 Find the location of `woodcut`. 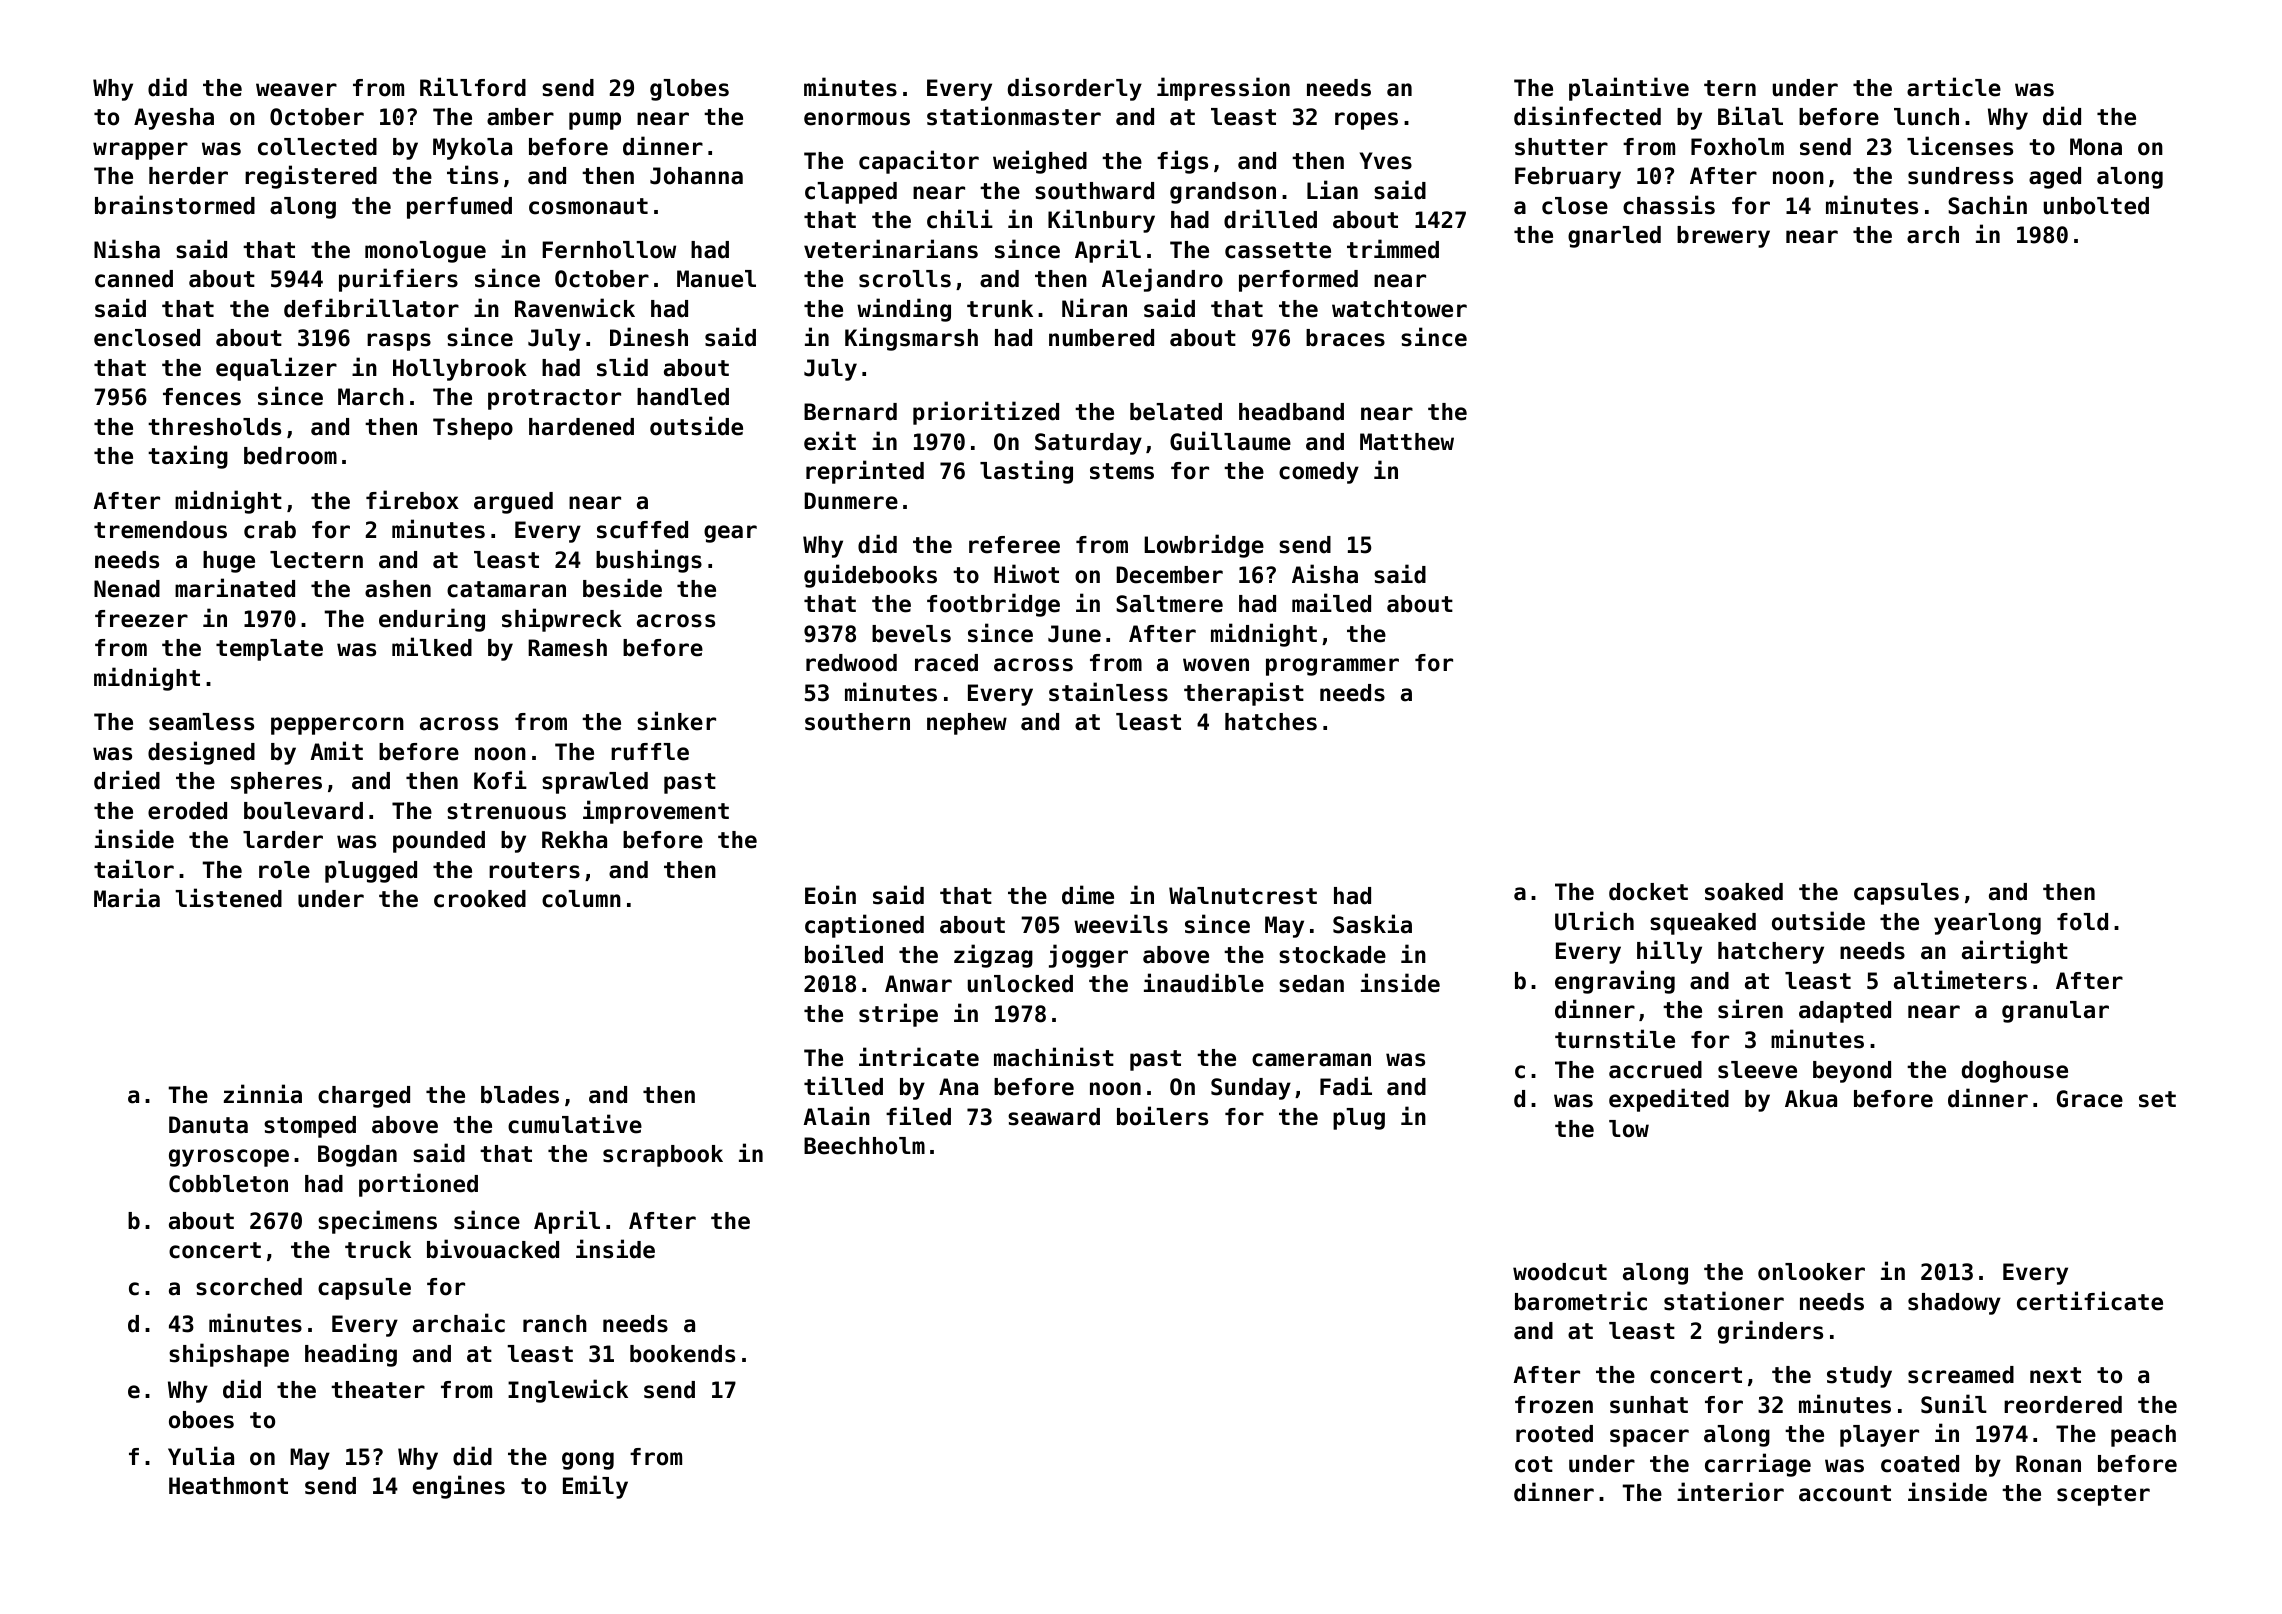

woodcut is located at coordinates (1560, 1272).
